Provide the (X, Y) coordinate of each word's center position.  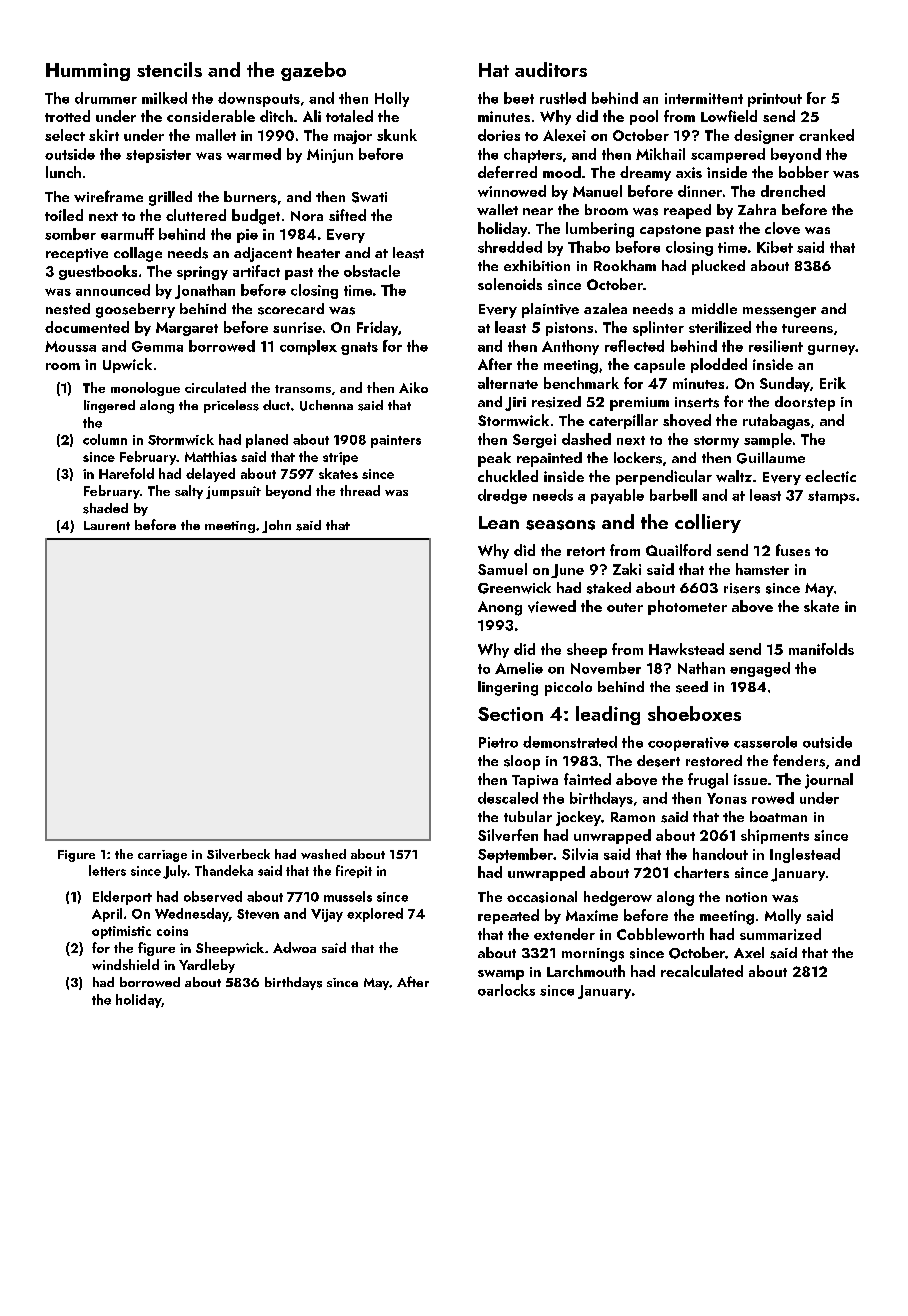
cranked (826, 135)
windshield (125, 964)
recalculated (702, 971)
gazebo (313, 71)
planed (267, 441)
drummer (106, 98)
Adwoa (294, 947)
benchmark (581, 383)
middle (714, 308)
